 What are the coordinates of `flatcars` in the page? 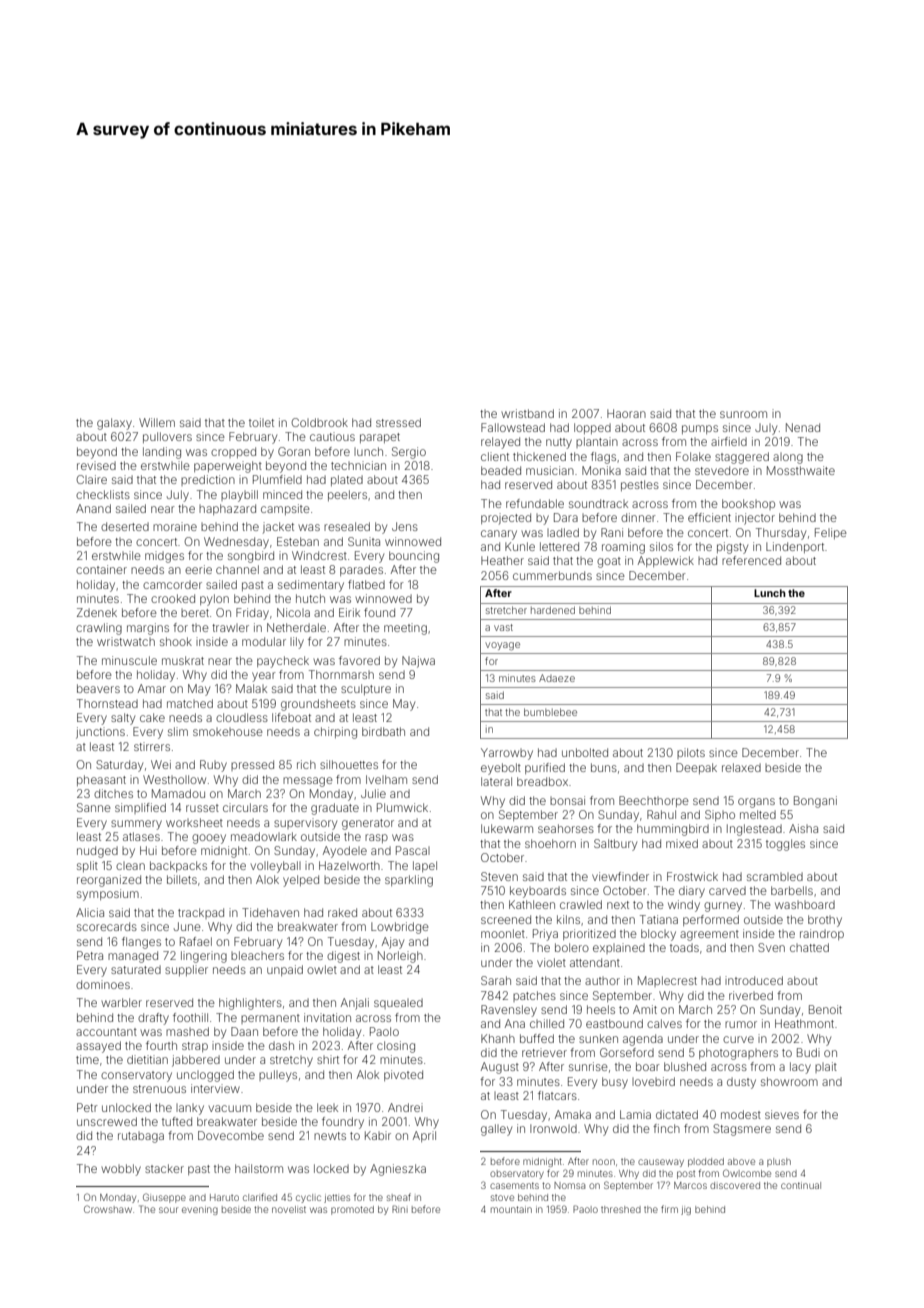 It's located at (557, 1095).
